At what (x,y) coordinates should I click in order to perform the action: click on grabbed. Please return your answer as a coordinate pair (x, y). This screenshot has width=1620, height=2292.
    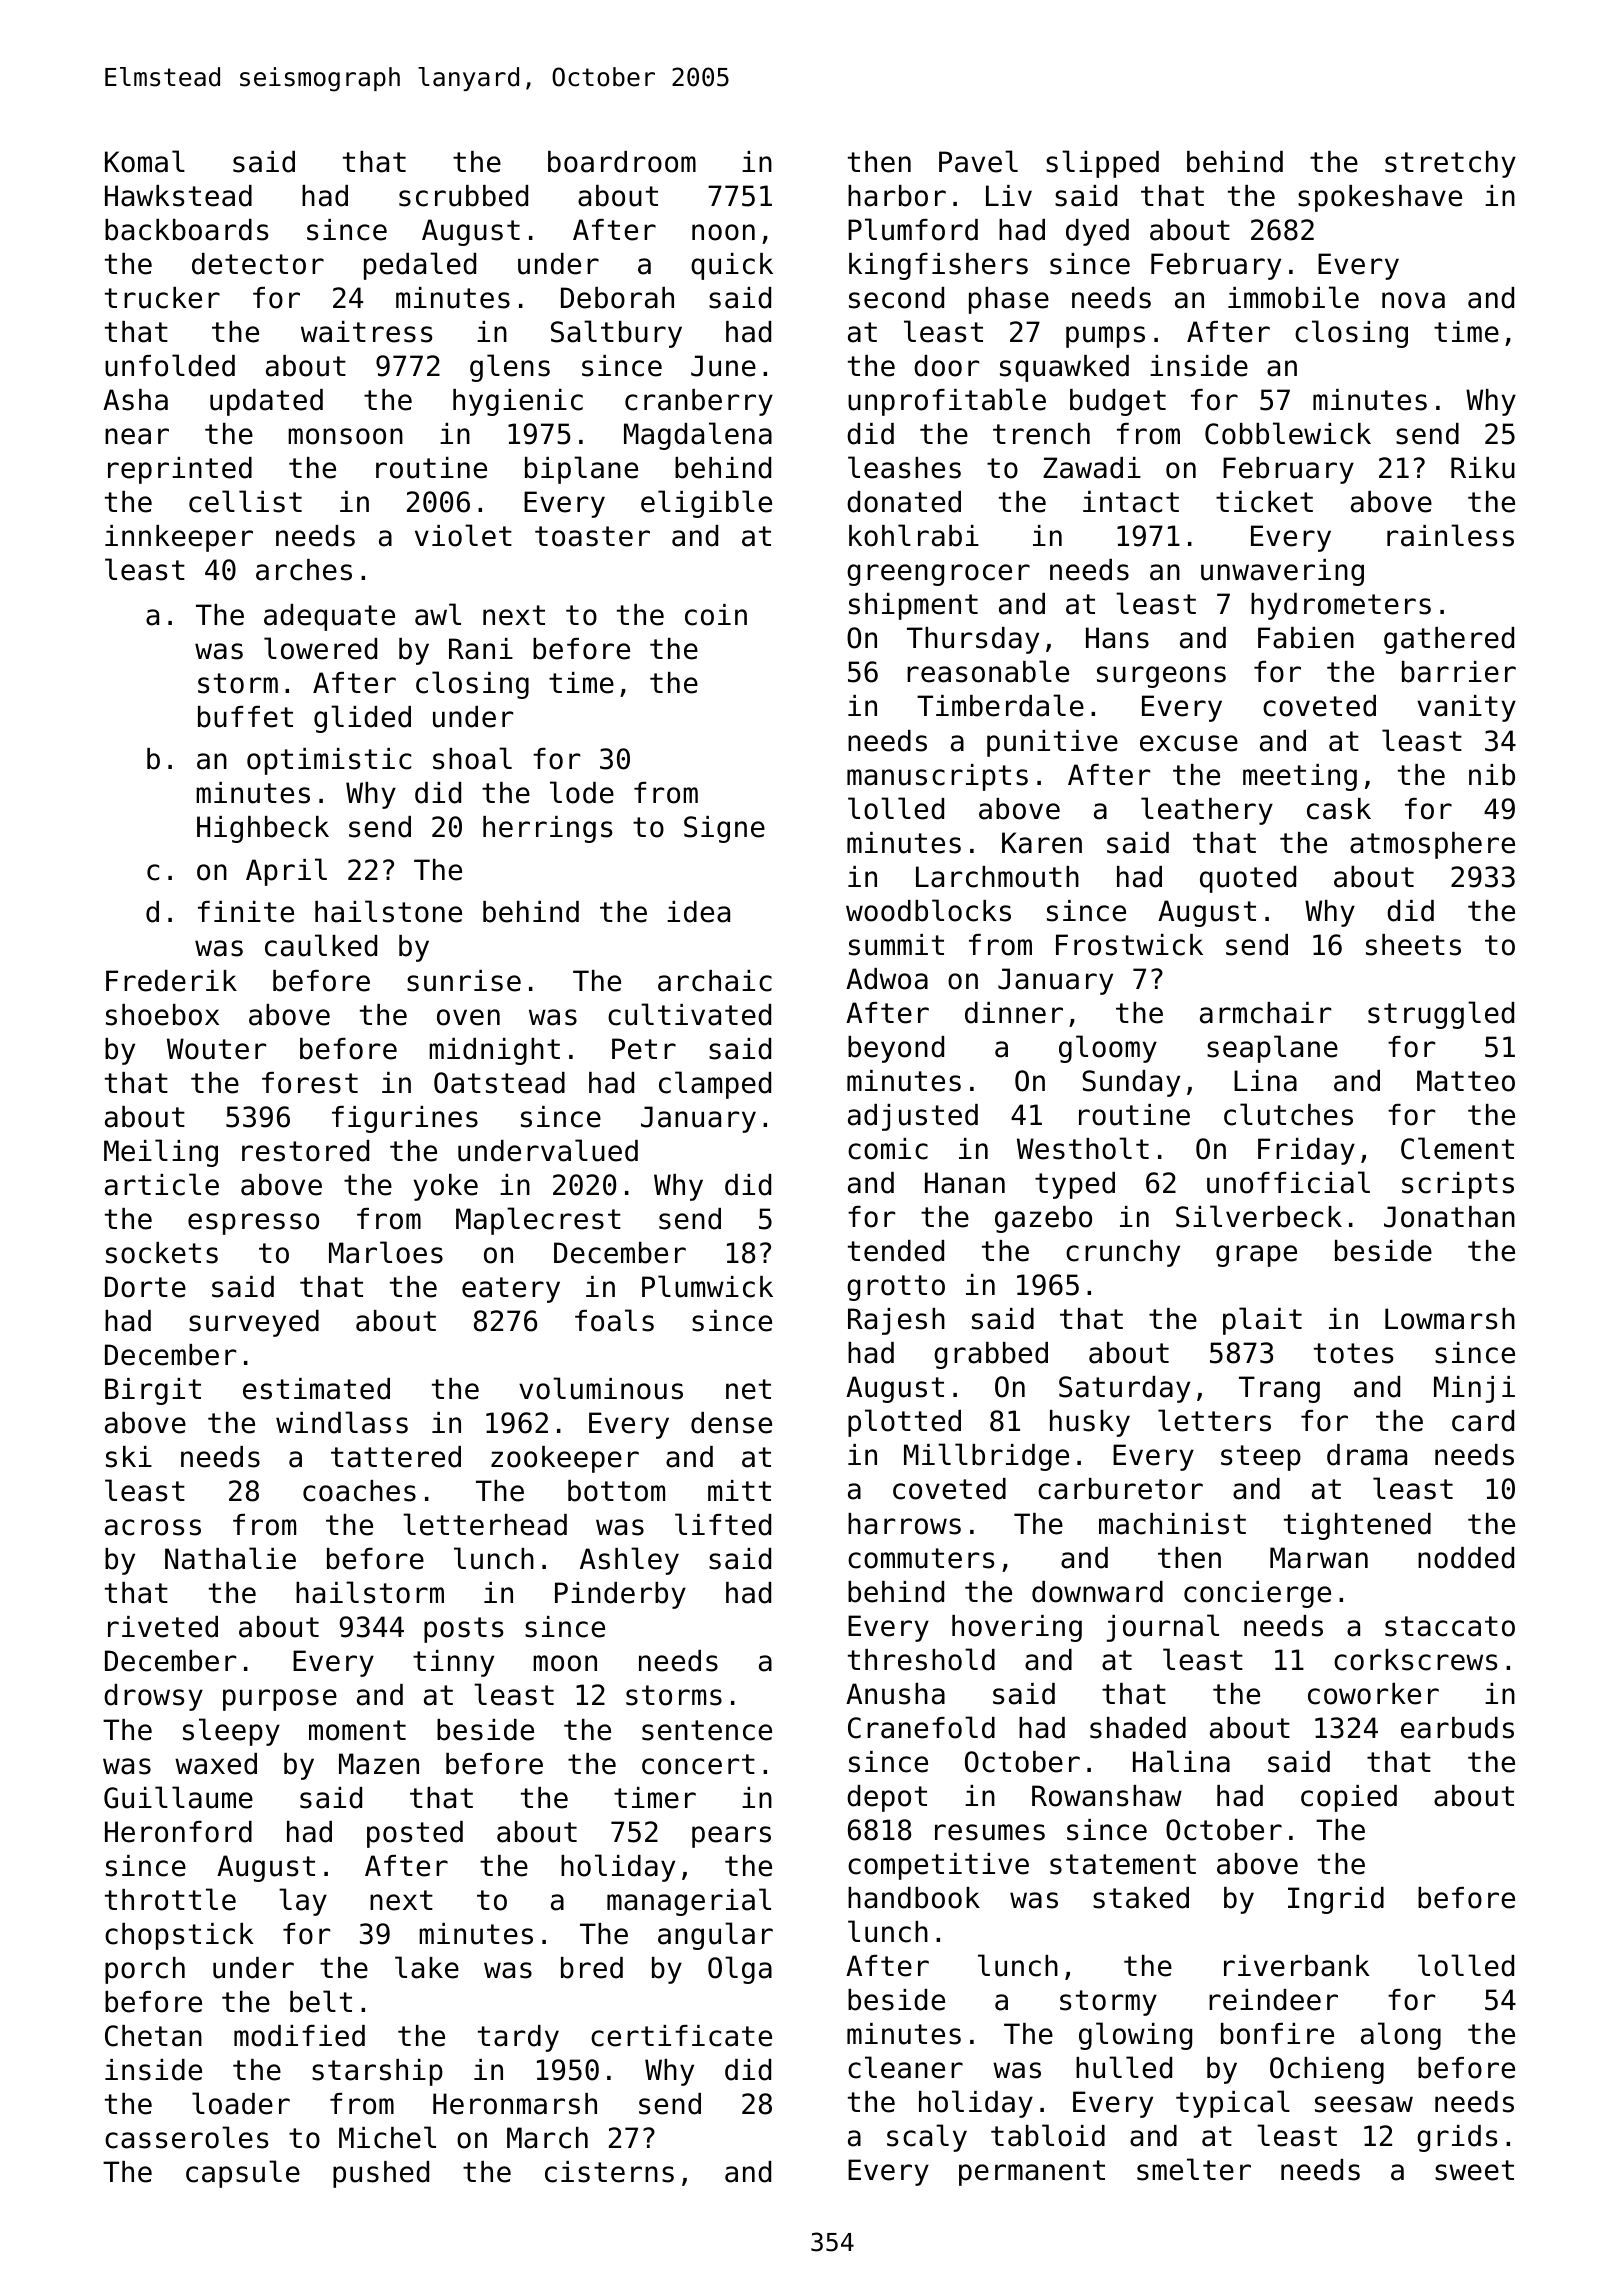
    Looking at the image, I should click on (991, 1355).
